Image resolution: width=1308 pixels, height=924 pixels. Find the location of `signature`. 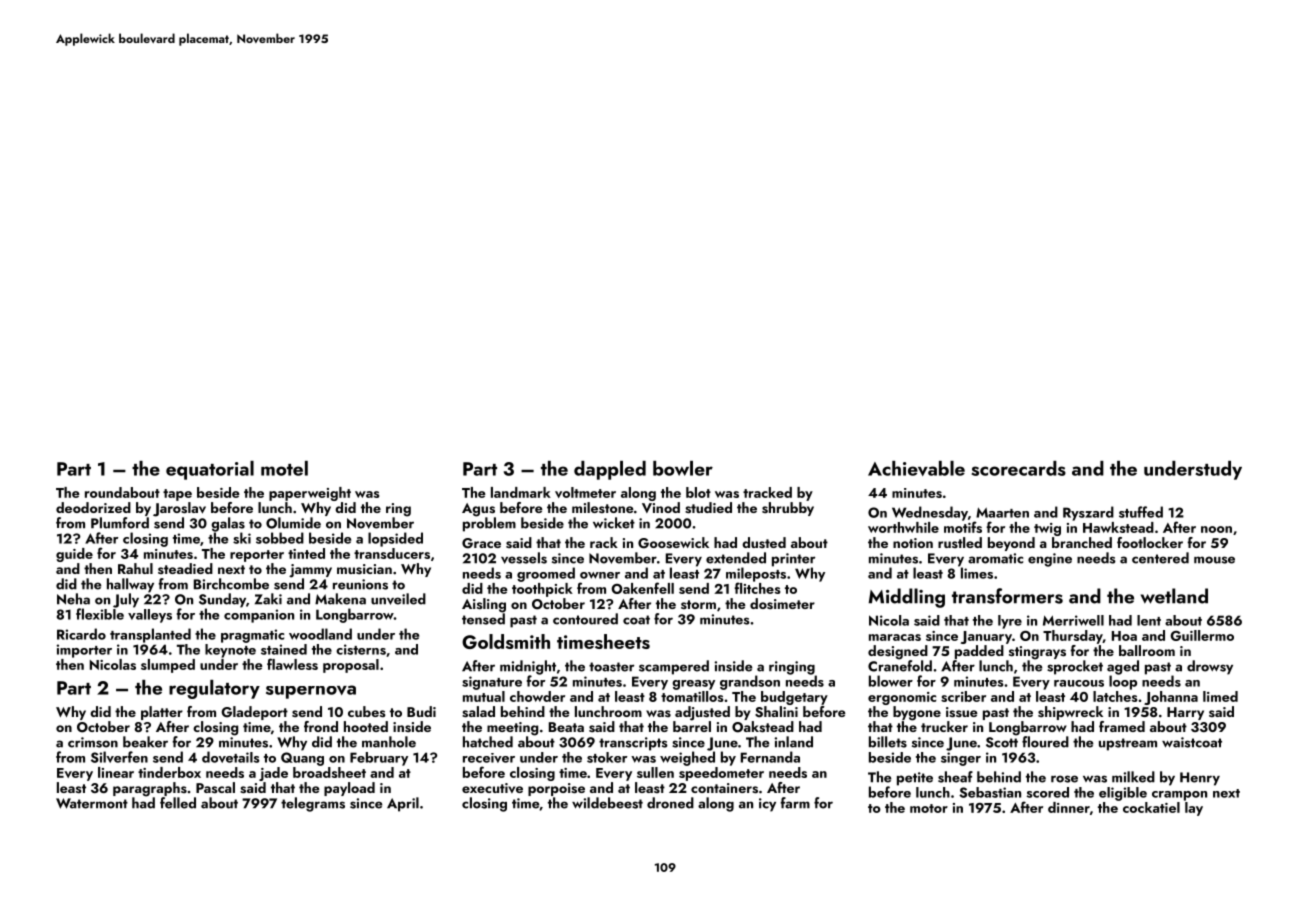

signature is located at coordinates (492, 683).
